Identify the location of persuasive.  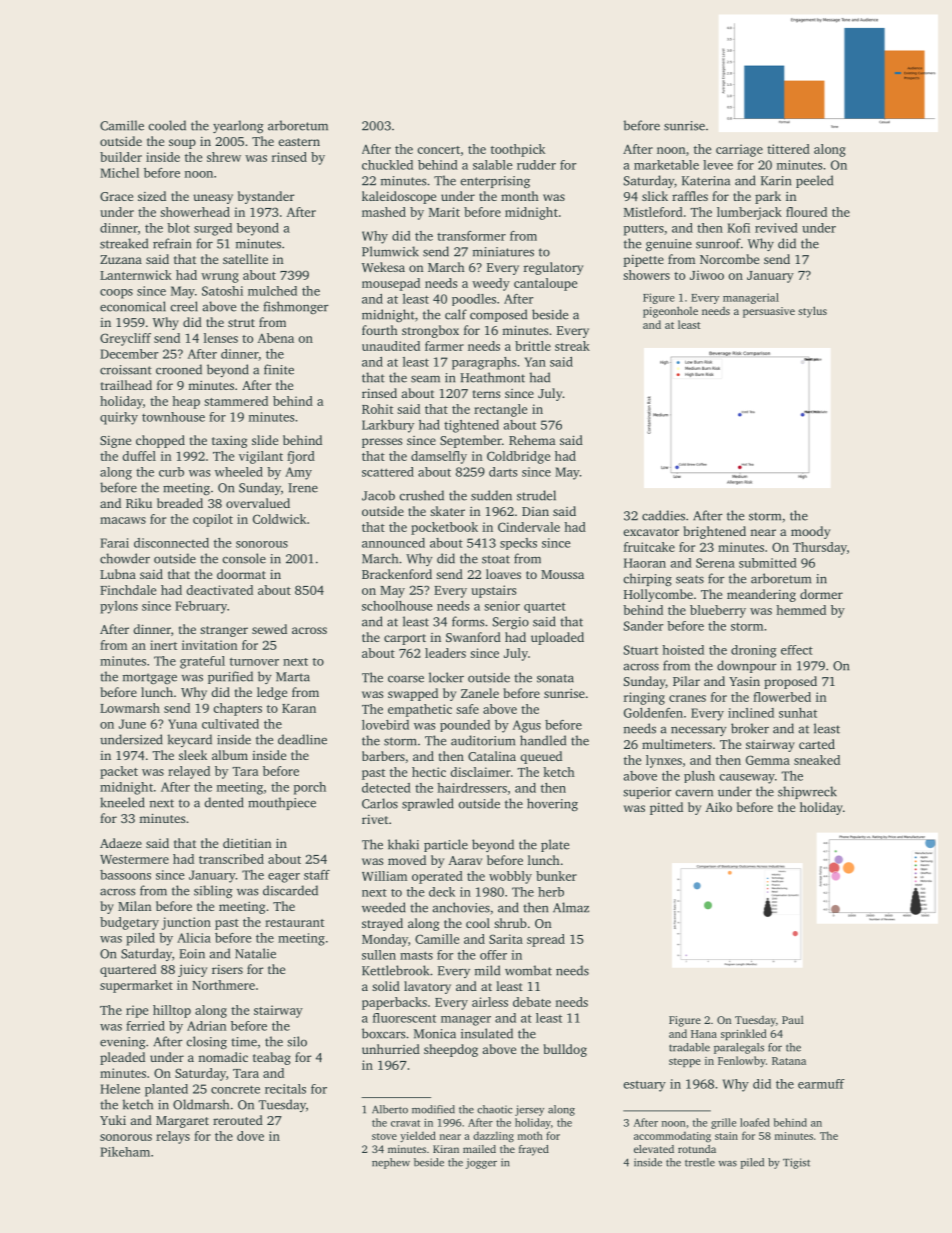
(769, 312).
